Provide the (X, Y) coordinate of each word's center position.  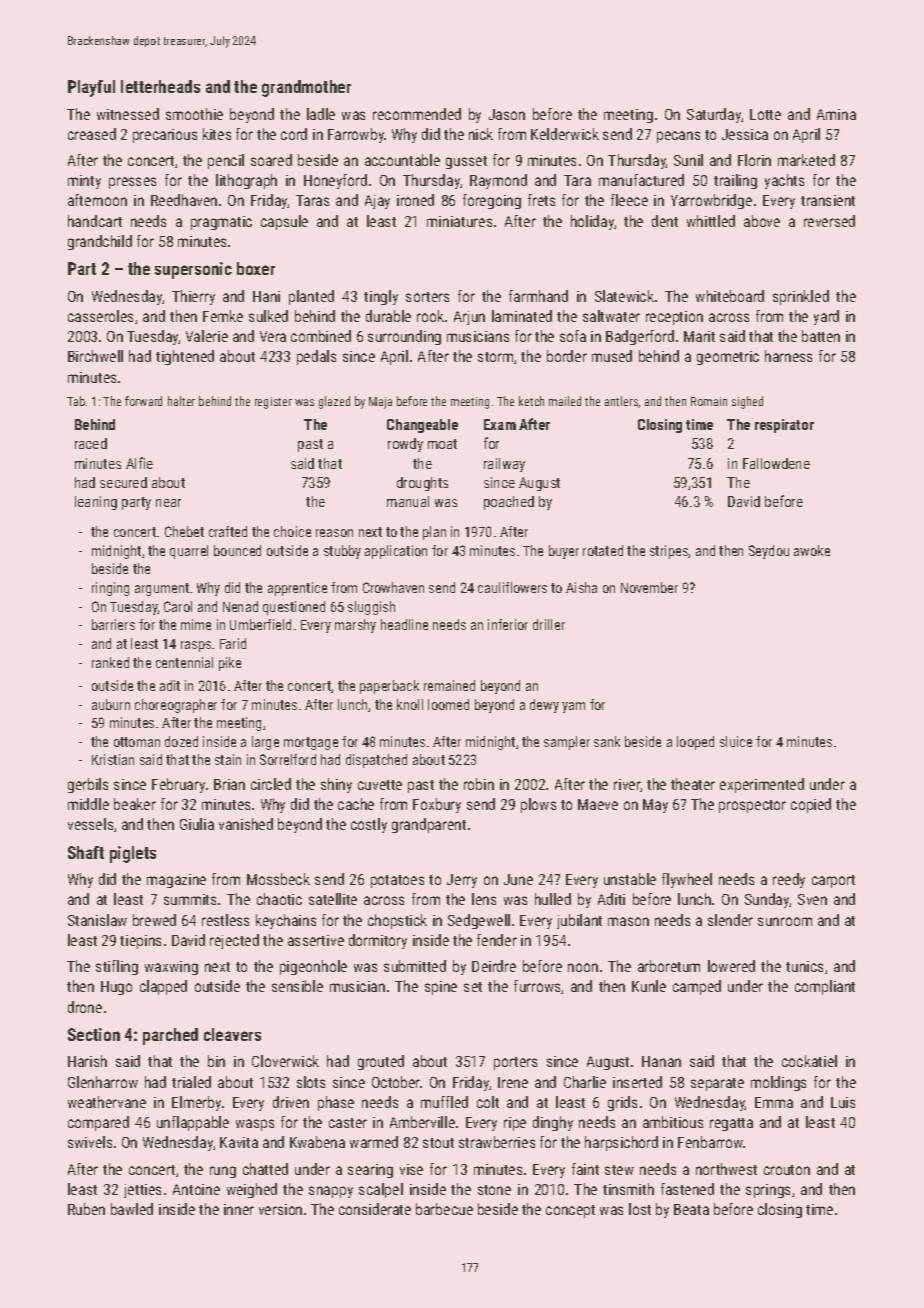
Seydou (769, 552)
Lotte (765, 114)
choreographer (176, 706)
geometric (728, 358)
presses (132, 183)
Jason (507, 114)
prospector (752, 806)
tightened (185, 357)
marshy (355, 626)
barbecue (444, 1209)
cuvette (380, 785)
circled (271, 784)
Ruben (86, 1209)
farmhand (538, 296)
